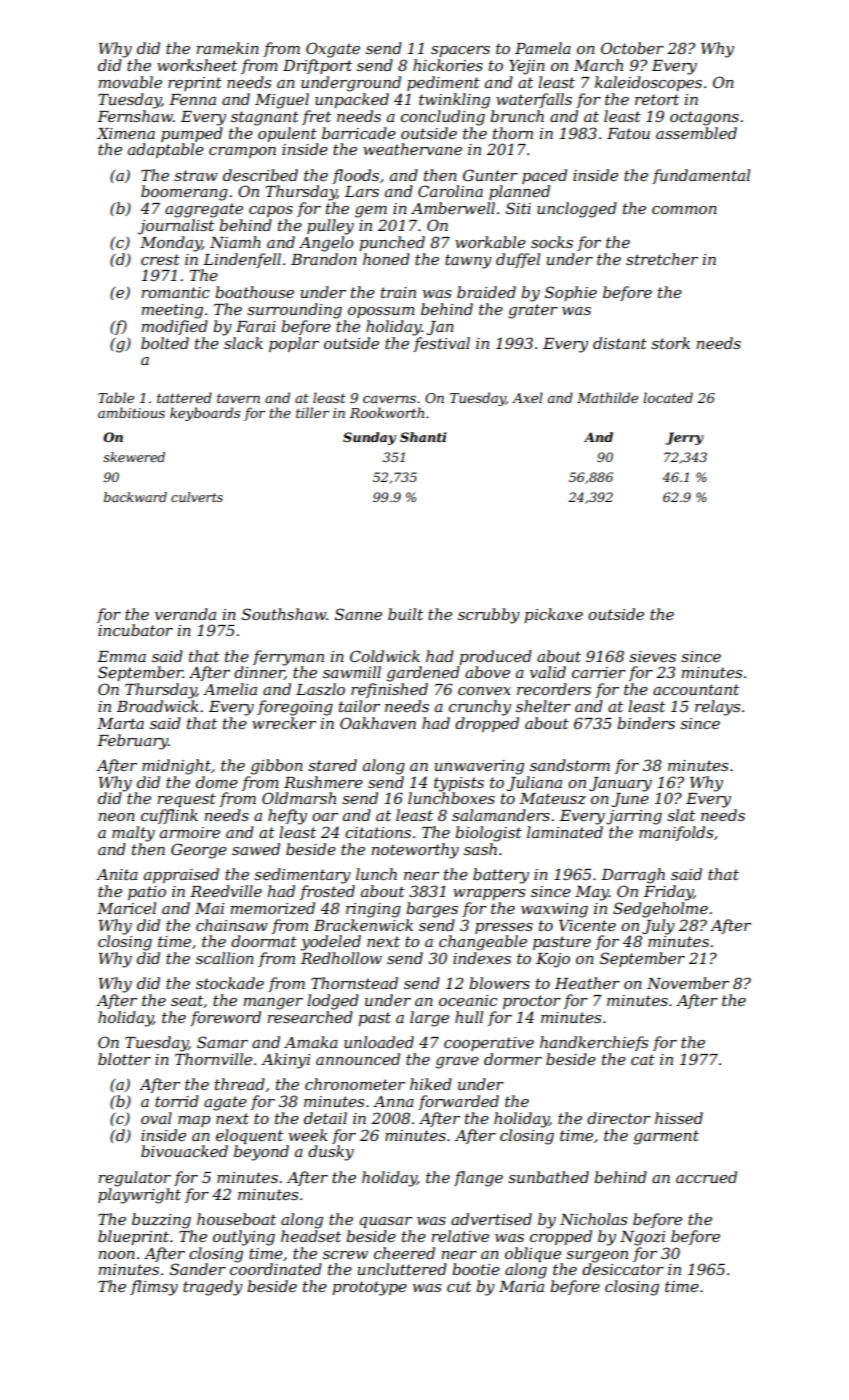  Describe the element at coordinates (513, 1059) in the document. I see `dormer` at that location.
